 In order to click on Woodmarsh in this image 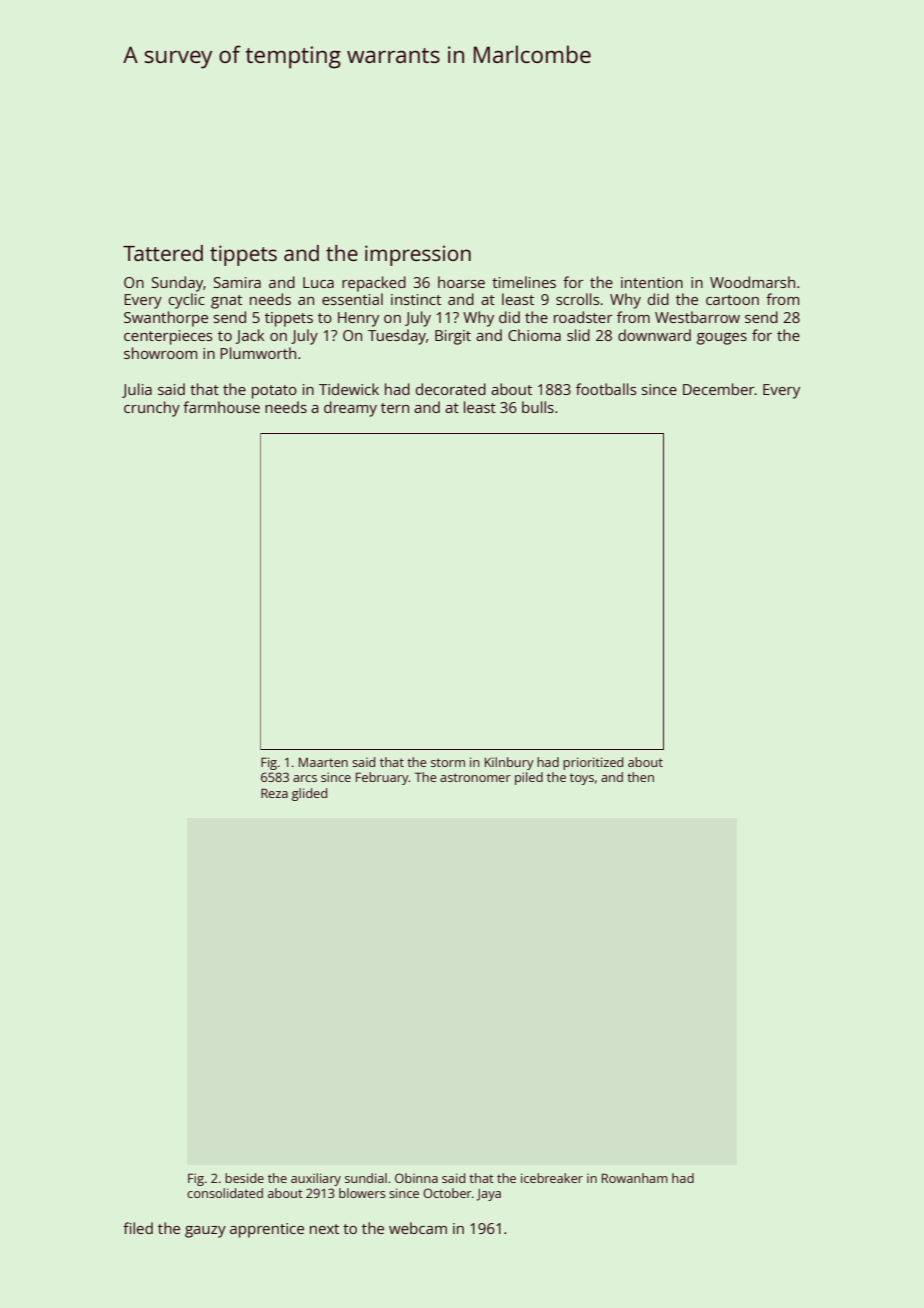, I will do `click(752, 282)`.
